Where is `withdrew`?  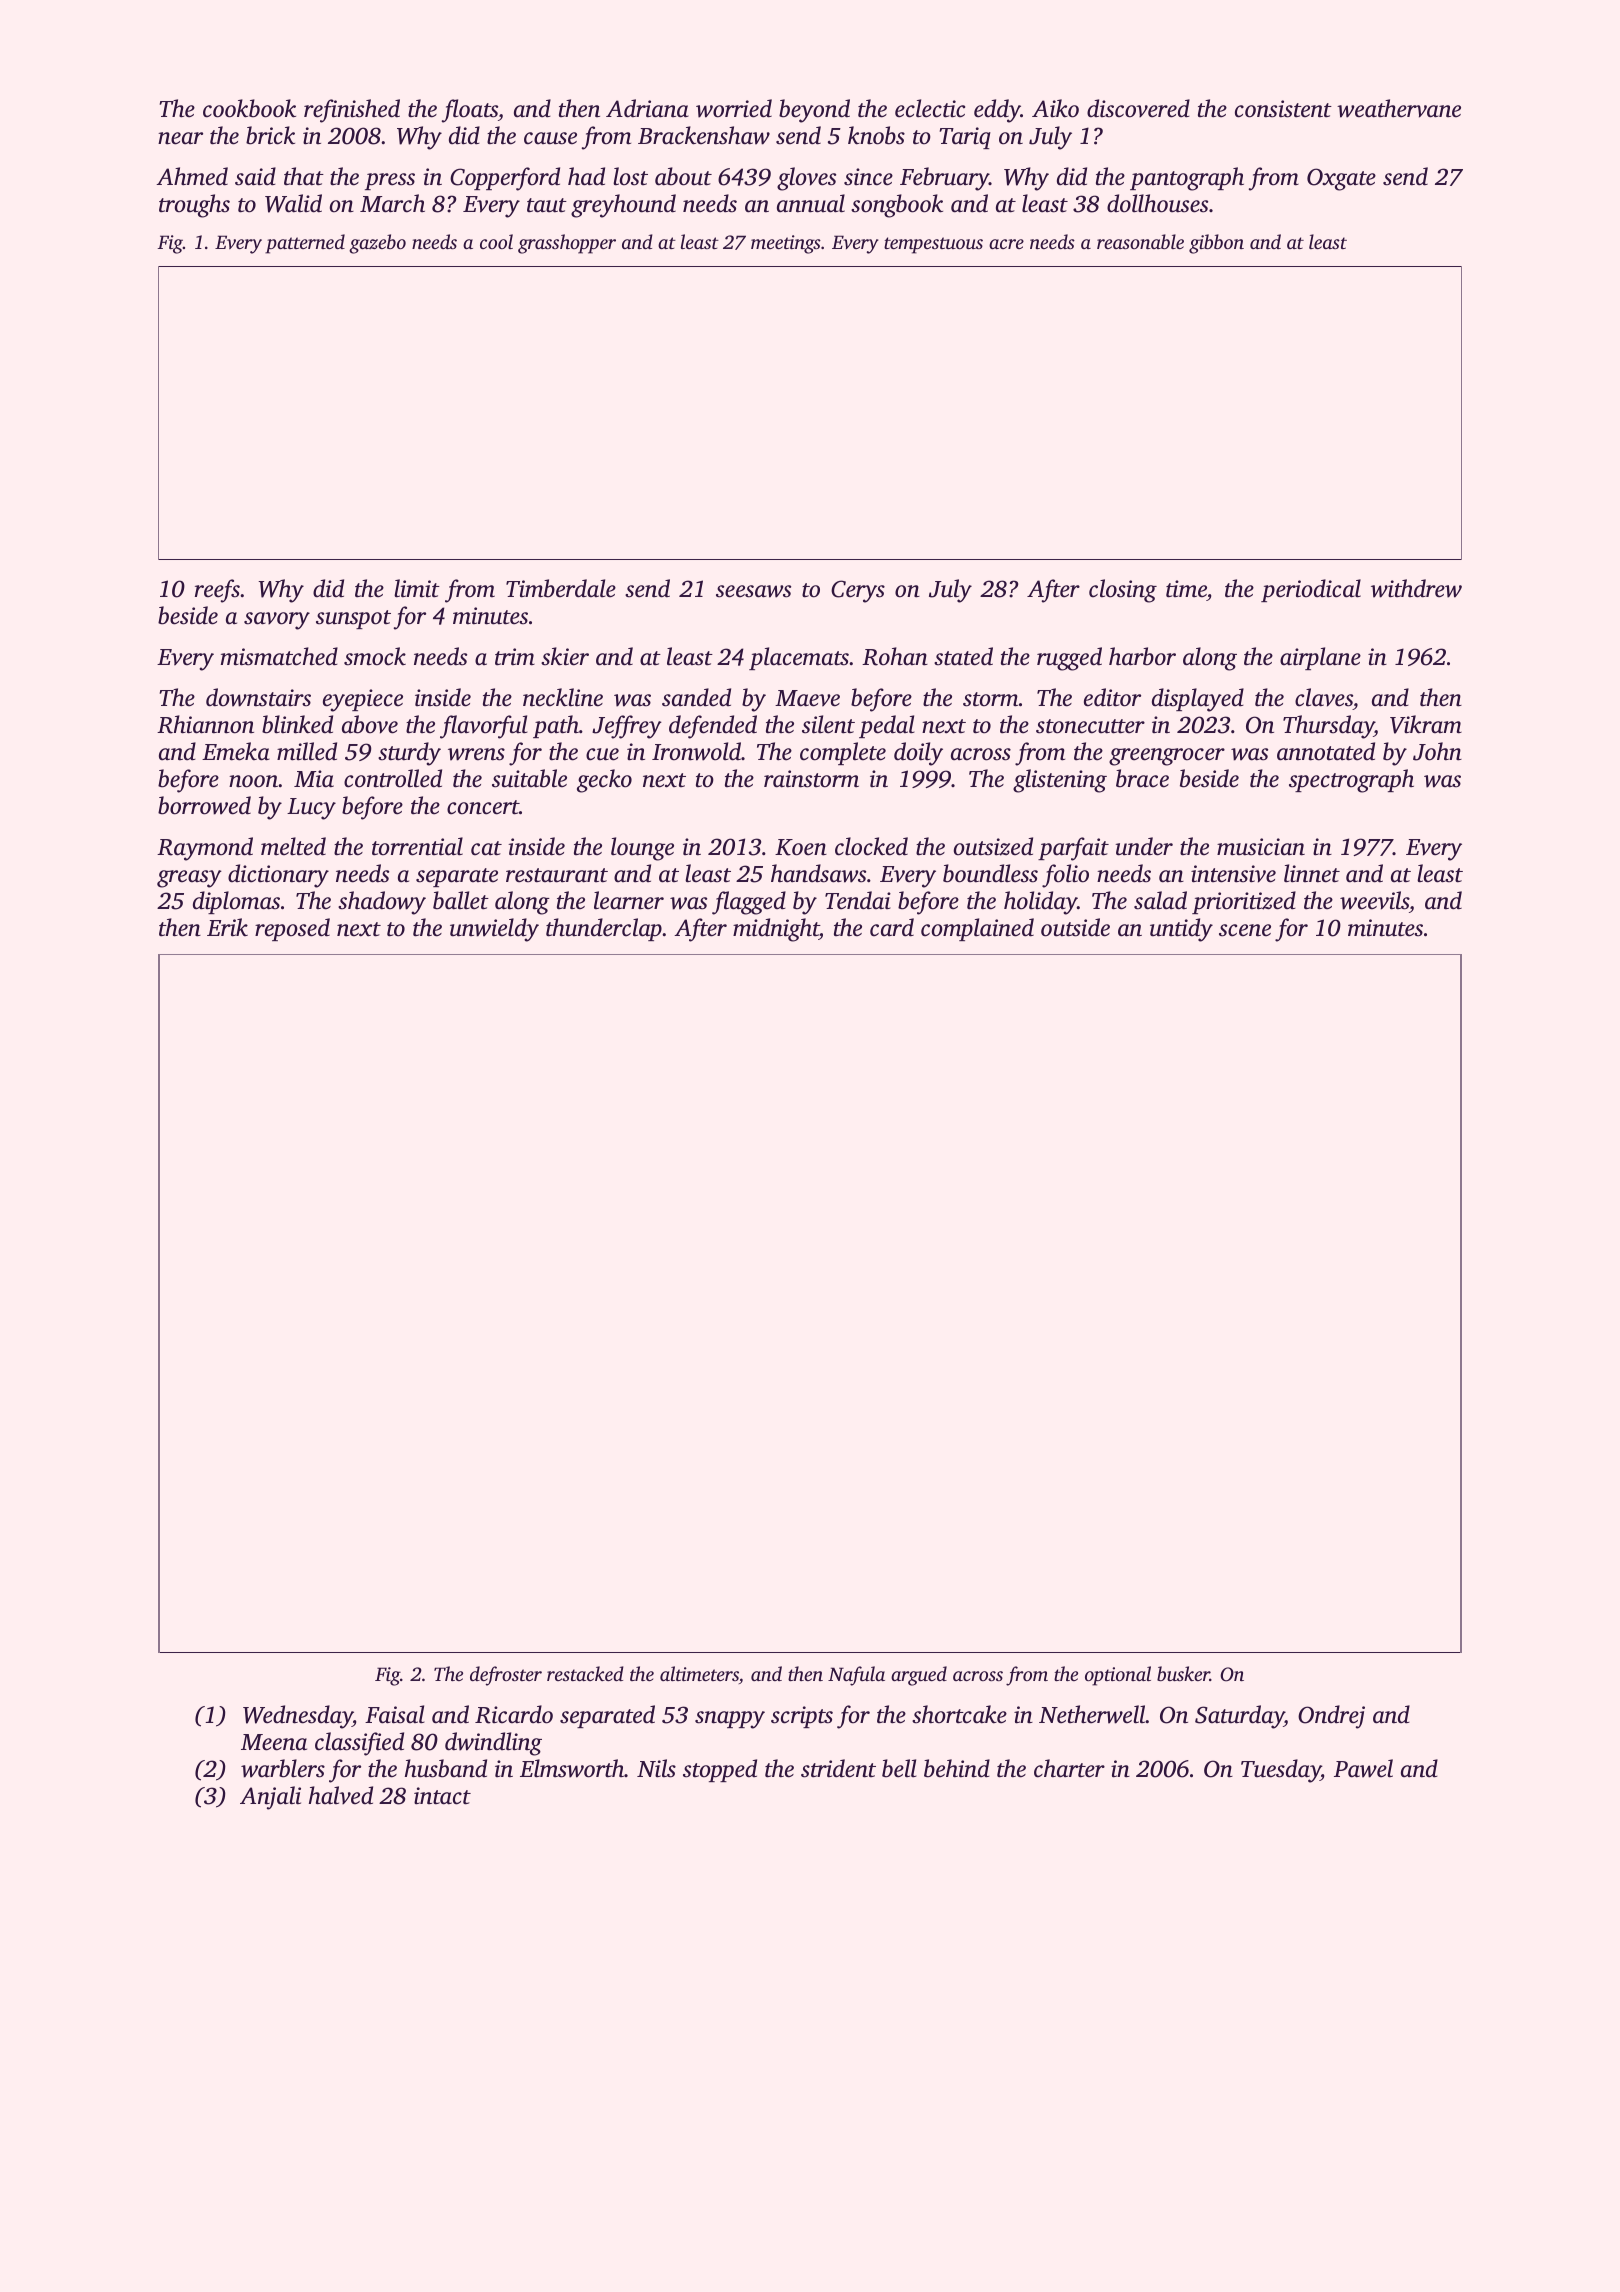 withdrew is located at coordinates (1416, 588).
